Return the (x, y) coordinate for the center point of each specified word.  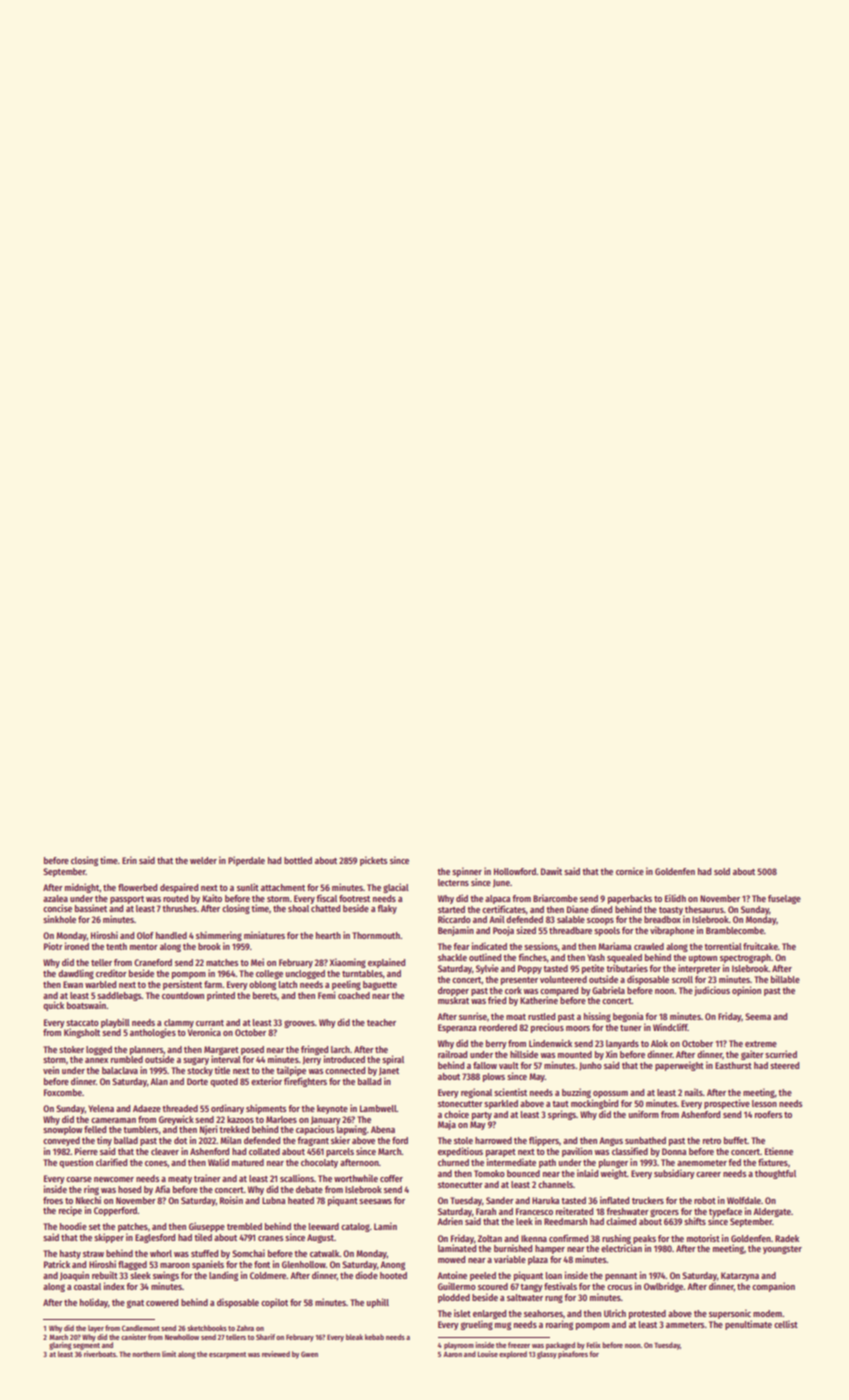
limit (169, 1354)
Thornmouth (376, 935)
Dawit (551, 871)
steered (784, 1065)
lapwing (352, 1130)
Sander (500, 1200)
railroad (452, 1054)
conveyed (61, 1141)
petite (593, 969)
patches (133, 1227)
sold (722, 871)
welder (203, 860)
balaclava (120, 1070)
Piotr (53, 946)
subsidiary (674, 1174)
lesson (764, 1103)
